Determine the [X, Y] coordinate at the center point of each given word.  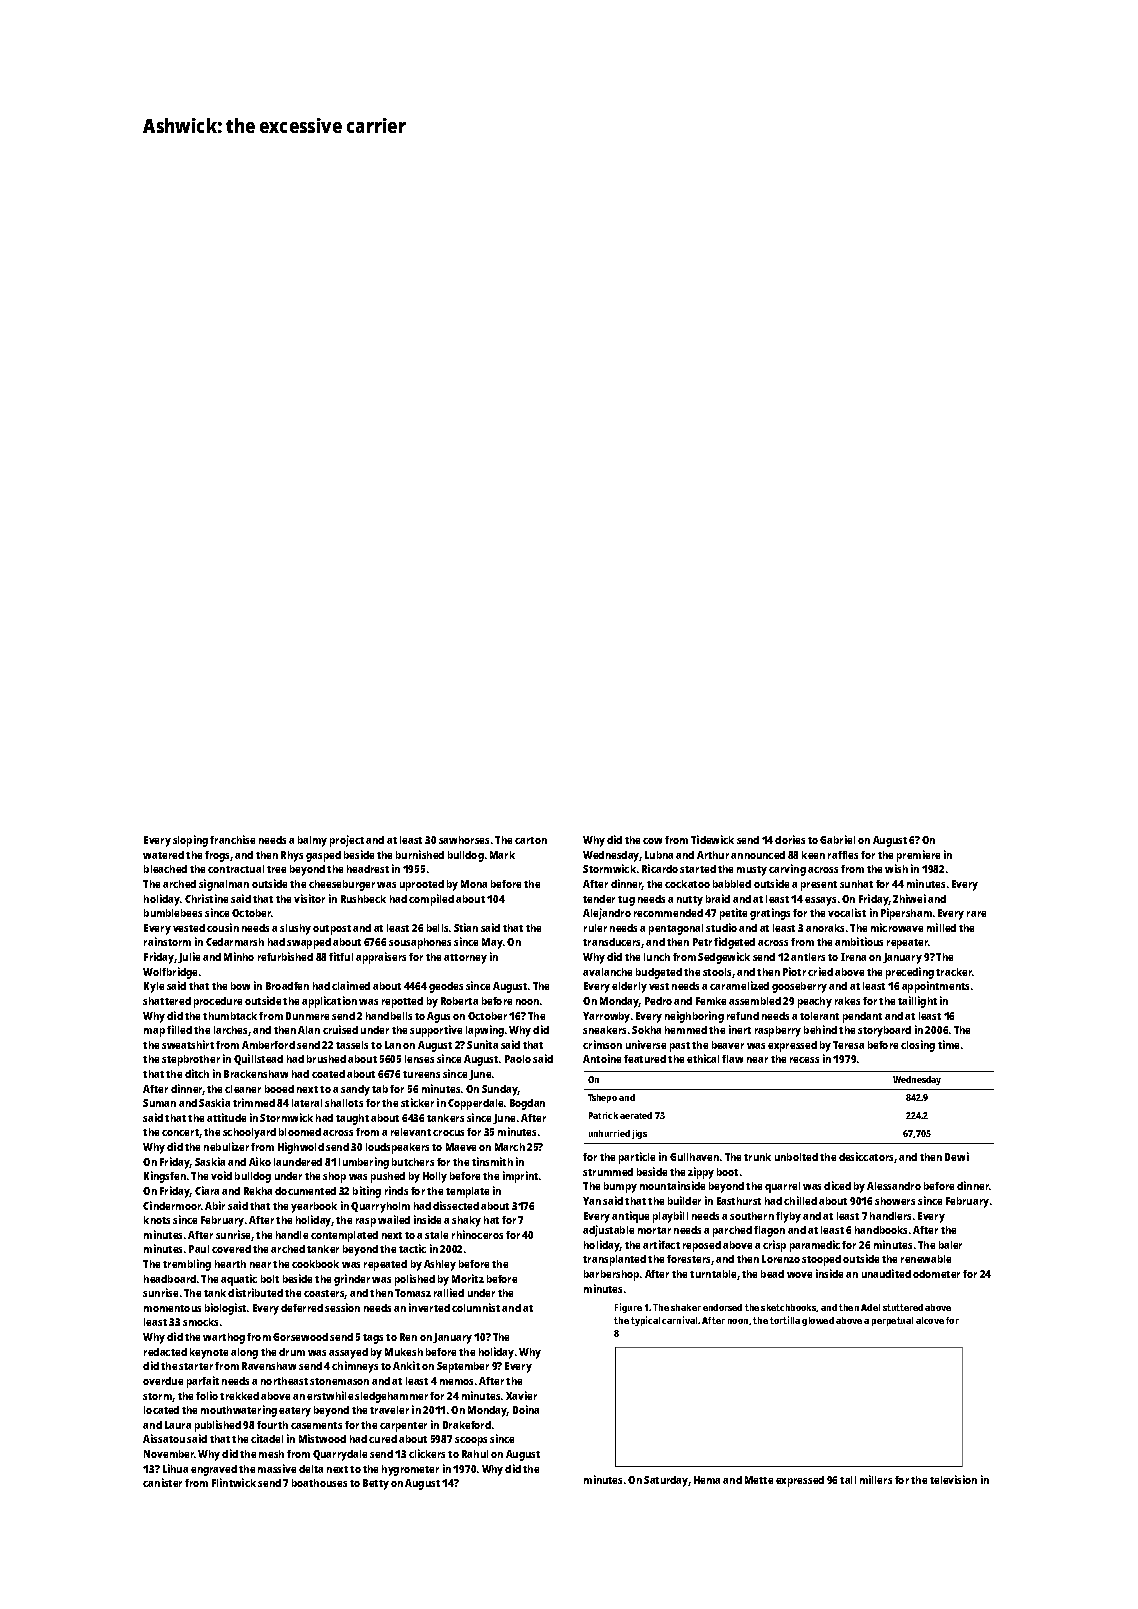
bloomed [300, 1132]
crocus [448, 1133]
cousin [223, 927]
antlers [808, 957]
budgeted [659, 973]
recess [804, 1060]
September [463, 1367]
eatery [295, 1412]
